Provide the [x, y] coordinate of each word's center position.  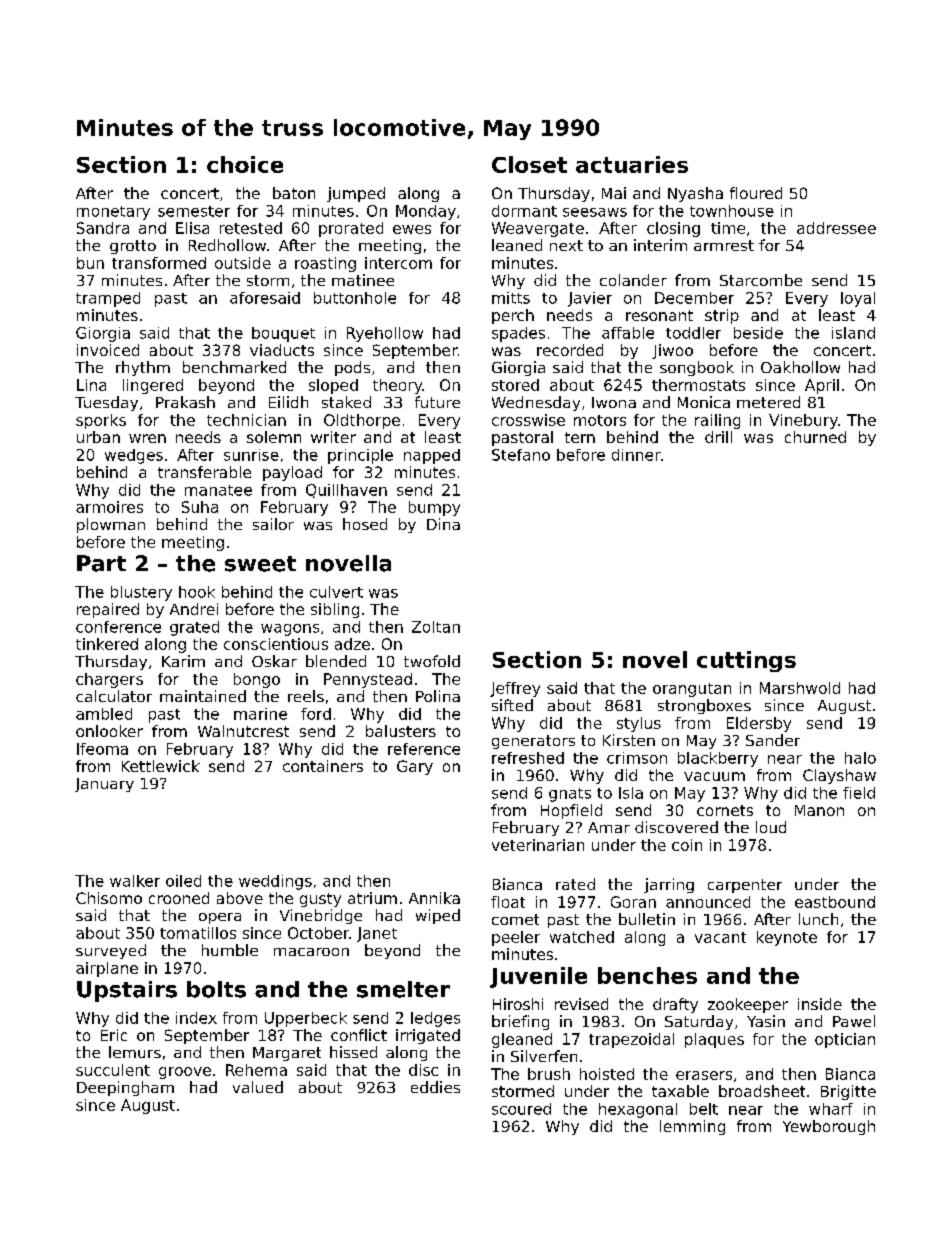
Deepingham [125, 1088]
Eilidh [288, 402]
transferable [204, 472]
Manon [819, 810]
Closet [529, 164]
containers [323, 766]
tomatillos [198, 933]
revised [581, 1004]
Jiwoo [672, 351]
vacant [720, 937]
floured [756, 193]
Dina [443, 524]
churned [815, 437]
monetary [113, 213]
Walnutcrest [243, 731]
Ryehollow [385, 334]
